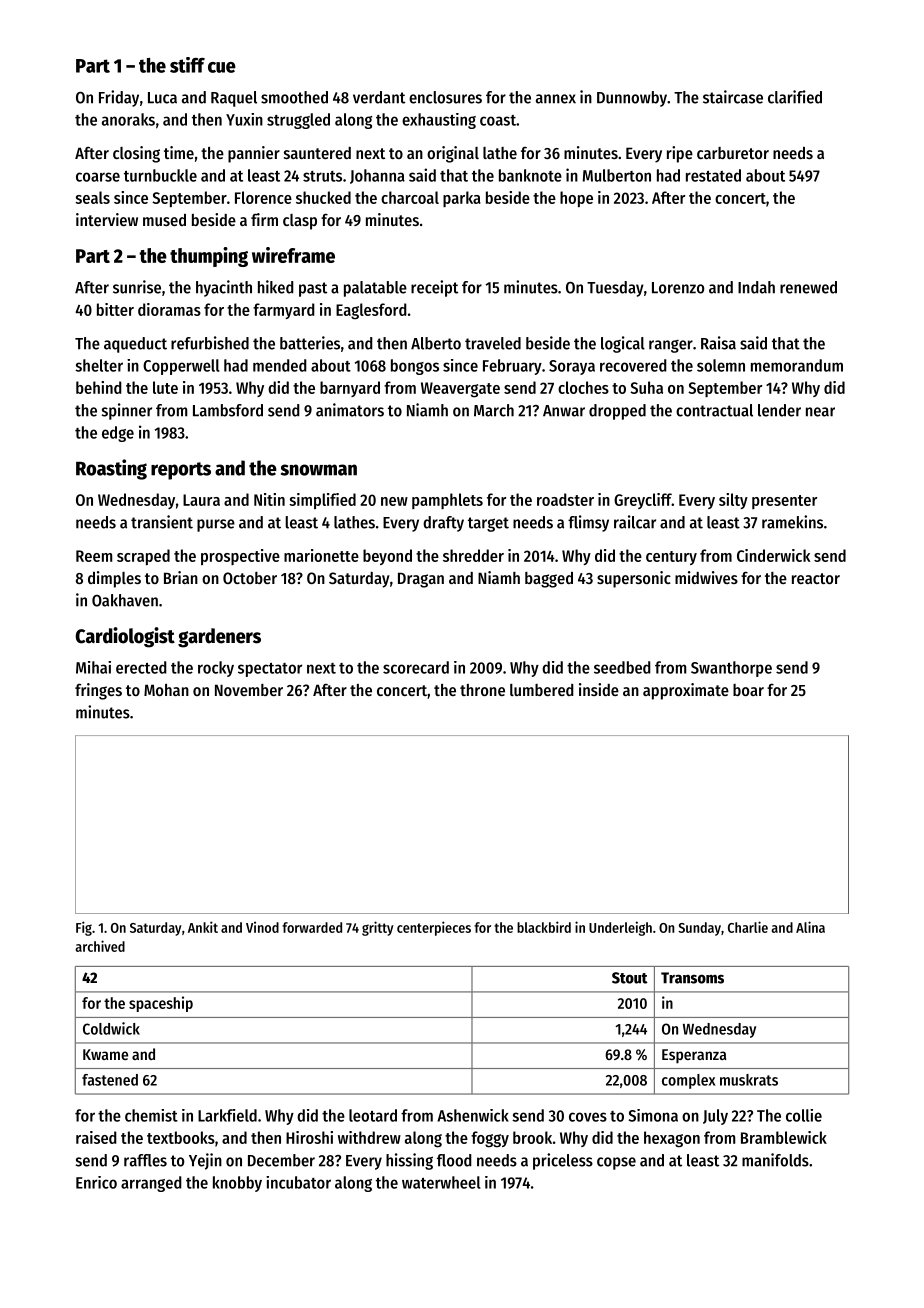  Describe the element at coordinates (544, 927) in the screenshot. I see `blackbird` at that location.
